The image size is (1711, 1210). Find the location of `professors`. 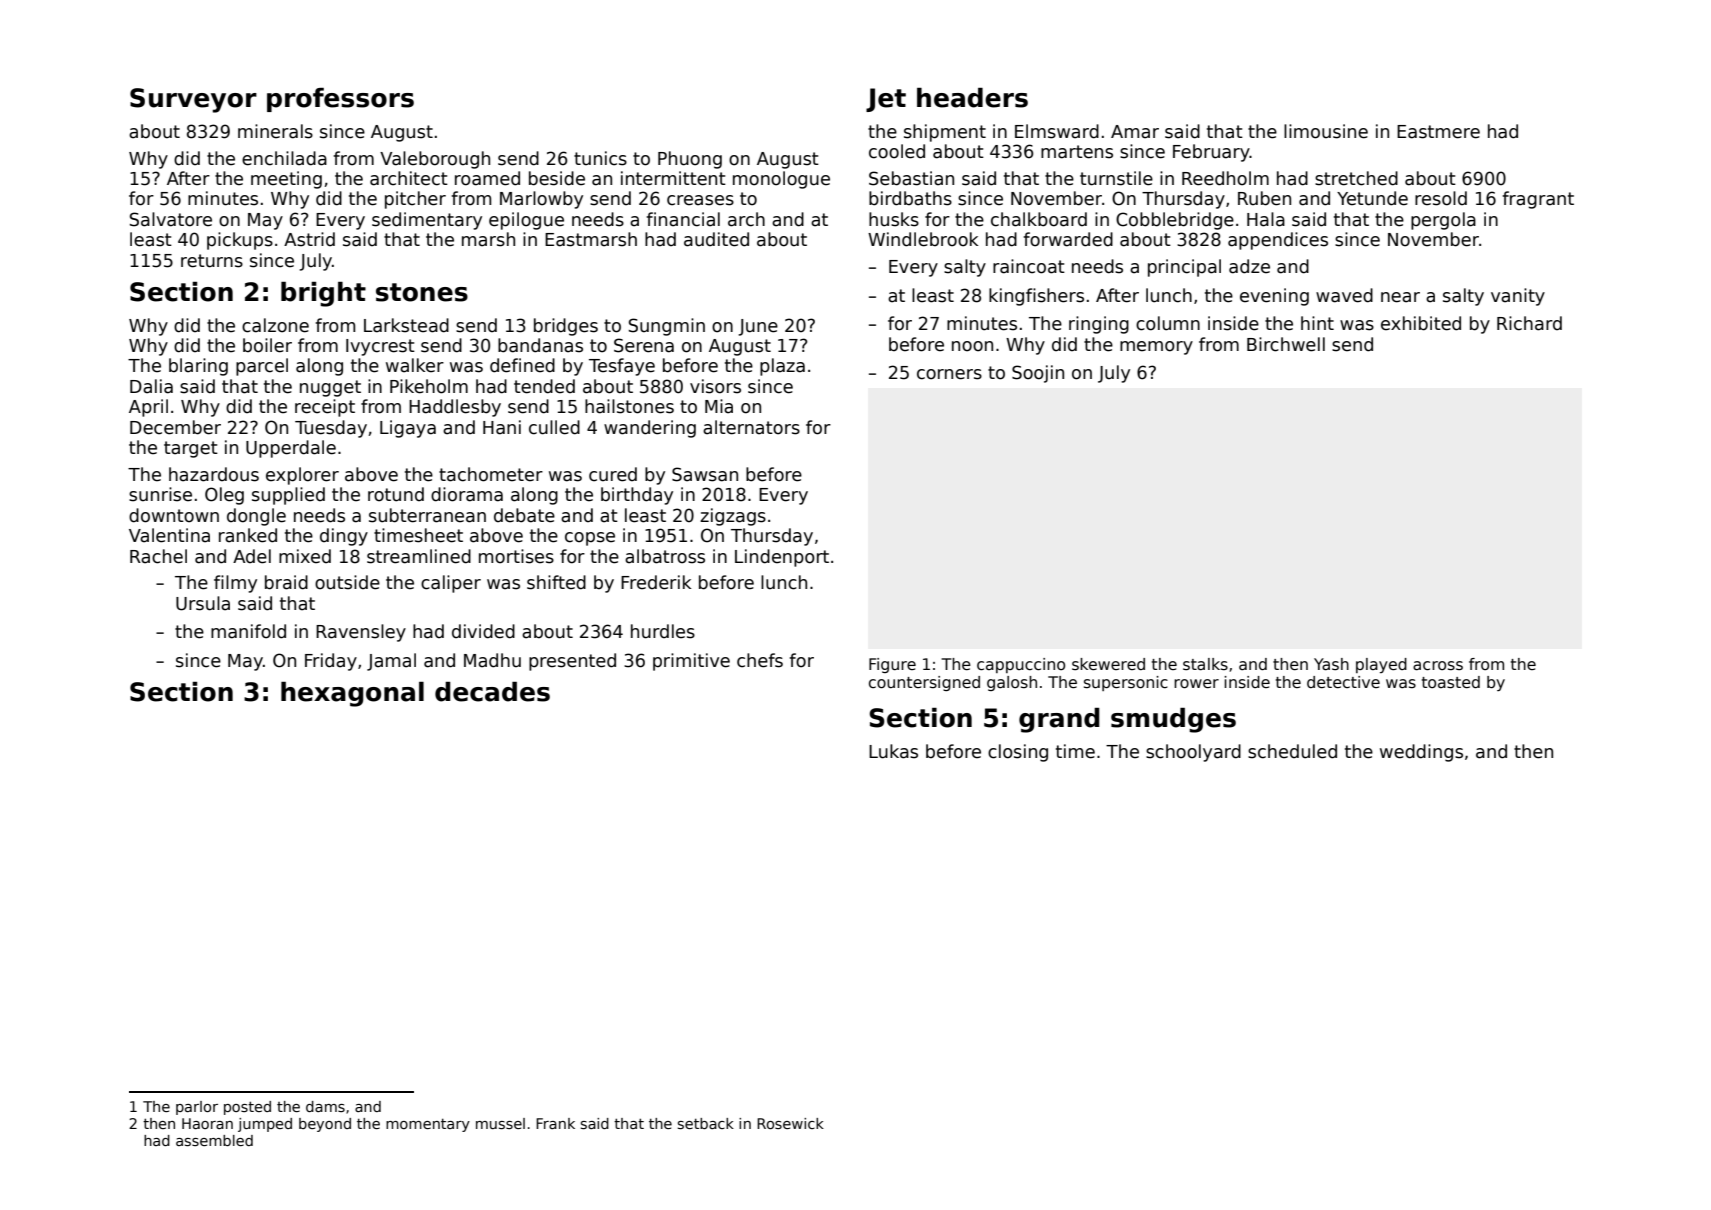

professors is located at coordinates (340, 100).
